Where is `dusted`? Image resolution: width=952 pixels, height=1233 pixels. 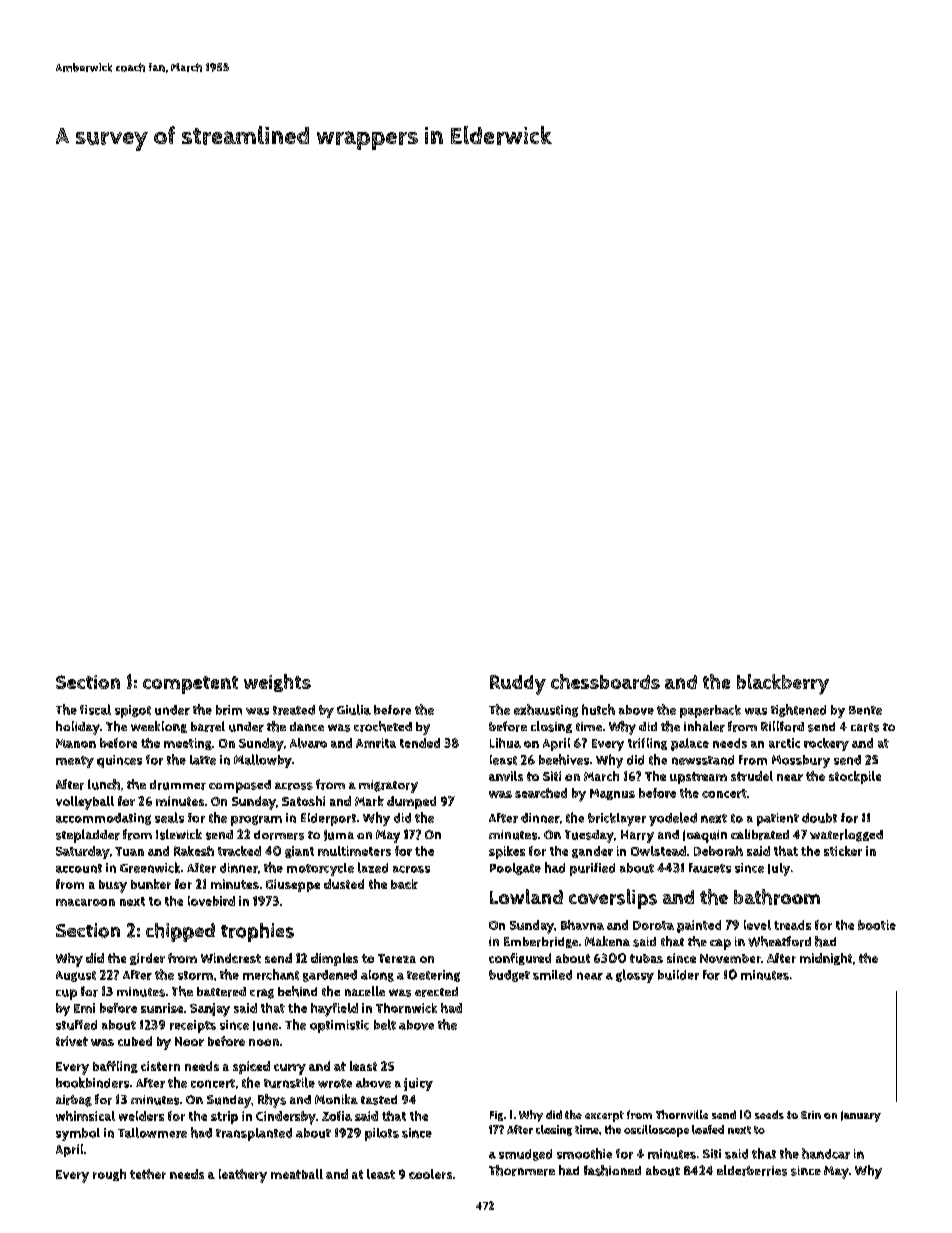
dusted is located at coordinates (344, 884).
